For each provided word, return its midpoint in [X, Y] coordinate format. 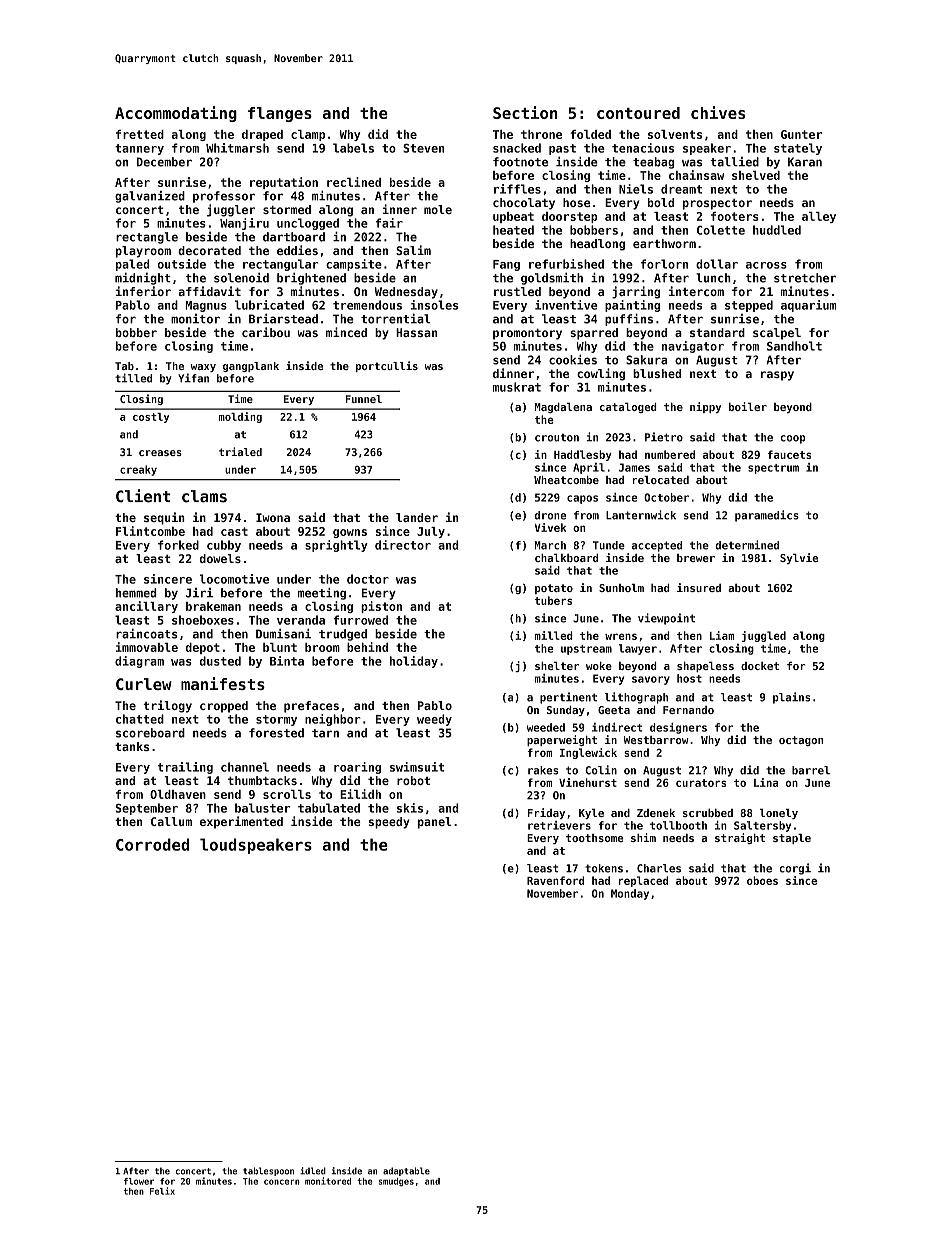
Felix [162, 1191]
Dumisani [283, 634]
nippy [705, 407]
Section [525, 112]
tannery [139, 149]
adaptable [406, 1171]
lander [417, 517]
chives [718, 112]
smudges [396, 1182]
